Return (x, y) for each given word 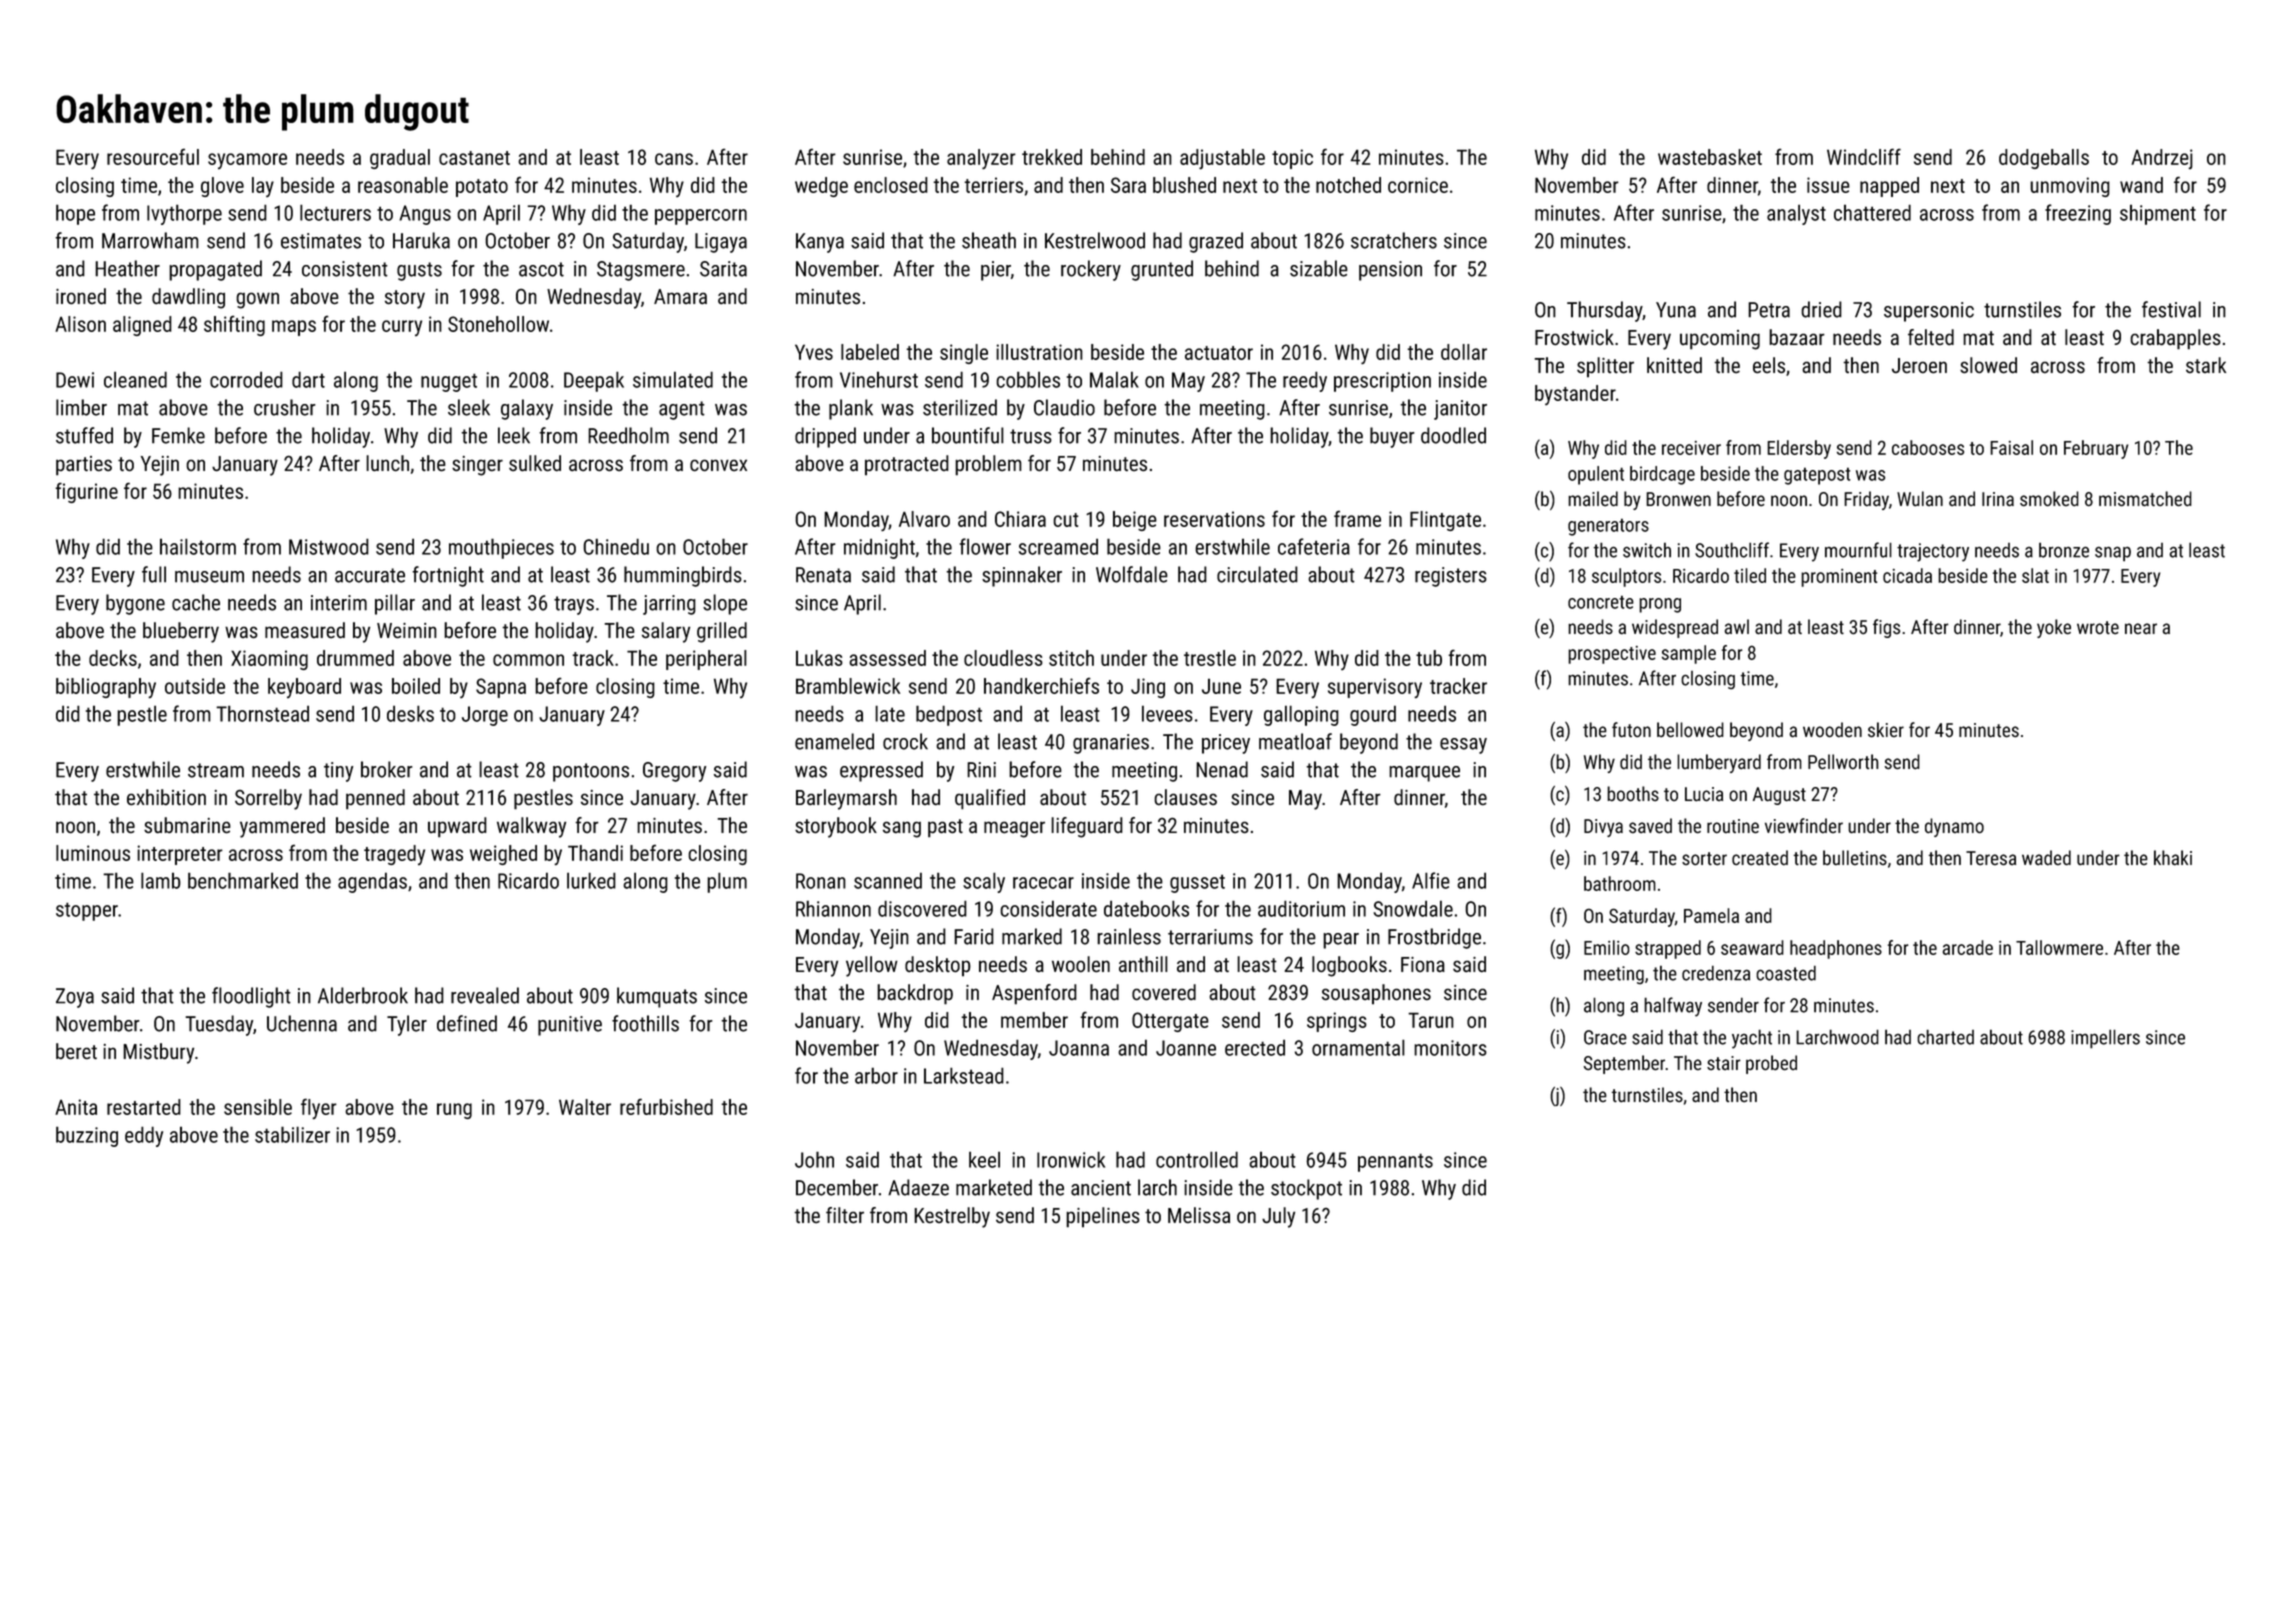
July (1278, 1217)
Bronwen (1678, 499)
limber (81, 407)
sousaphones (1376, 994)
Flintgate (1445, 521)
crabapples (2176, 339)
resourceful (153, 157)
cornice (1418, 185)
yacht (1752, 1039)
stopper (87, 911)
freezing (2078, 214)
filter (845, 1215)
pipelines (1103, 1217)
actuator (1219, 353)
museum (209, 577)
